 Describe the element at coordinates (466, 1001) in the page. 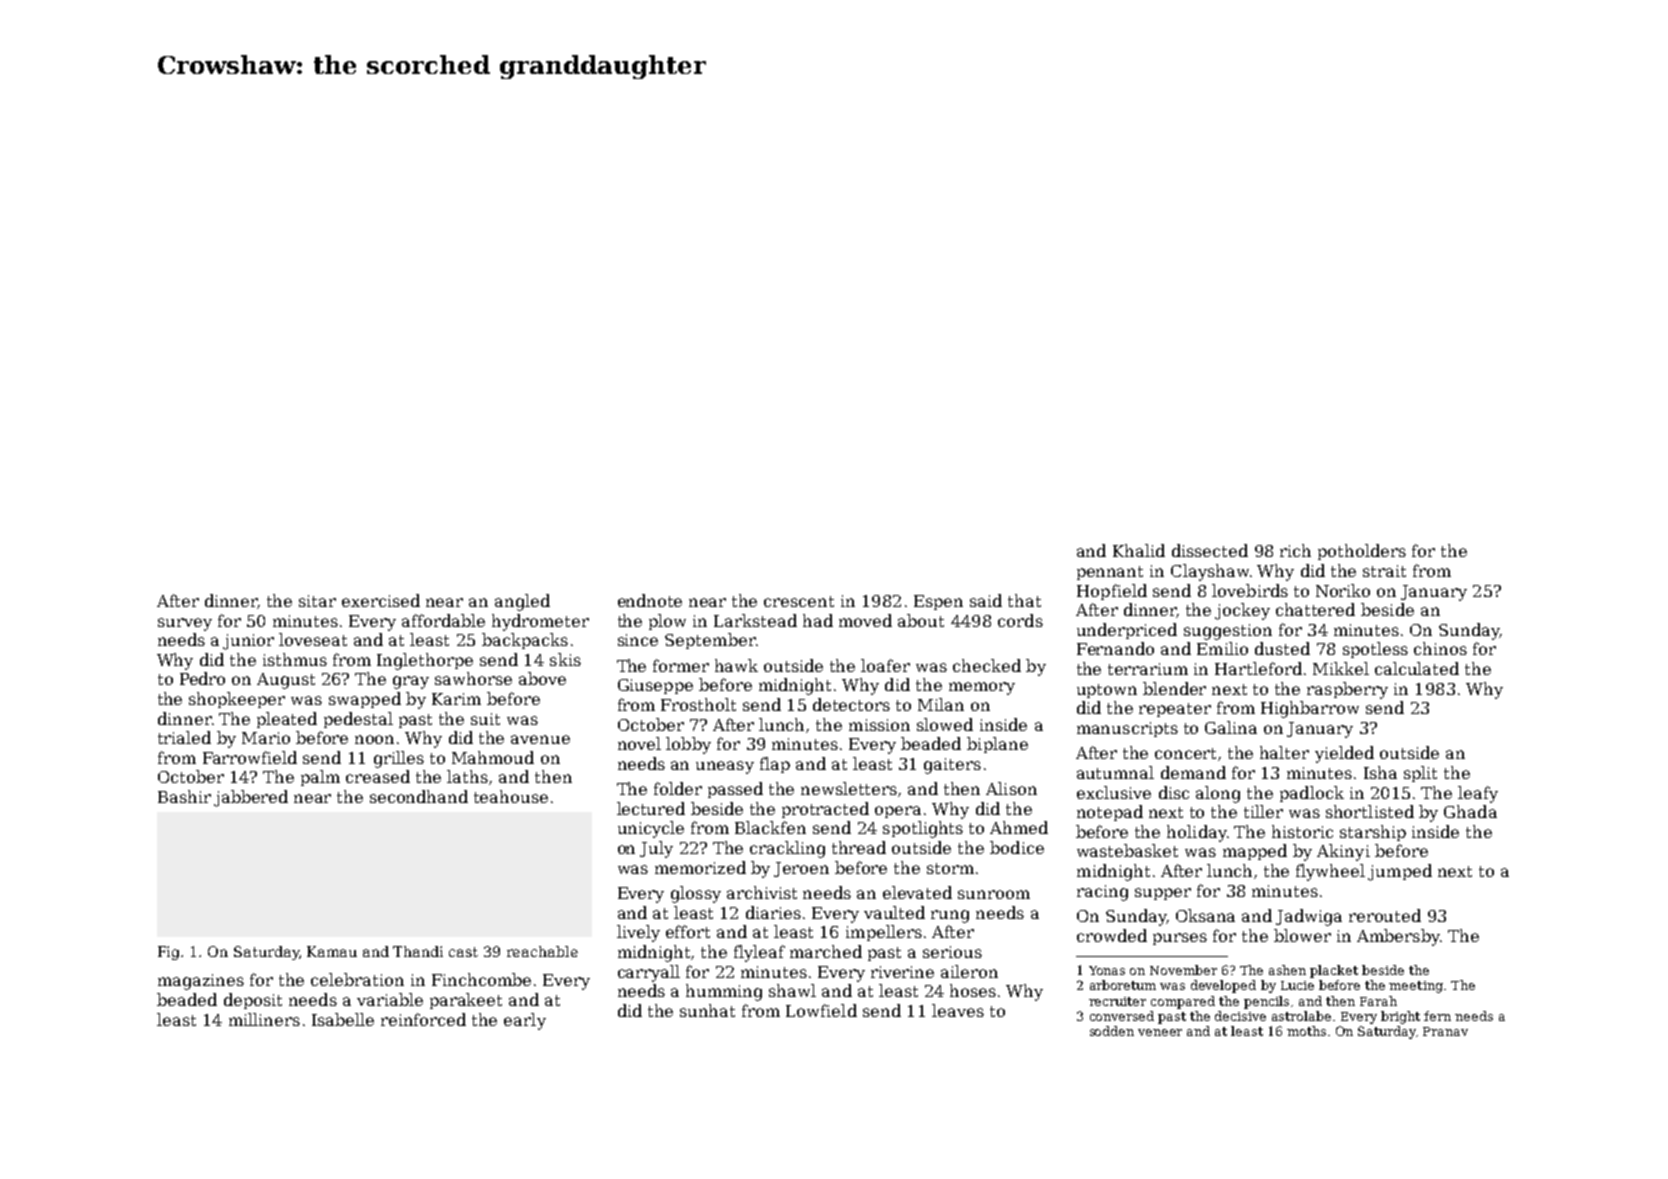

I see `parakeet` at that location.
